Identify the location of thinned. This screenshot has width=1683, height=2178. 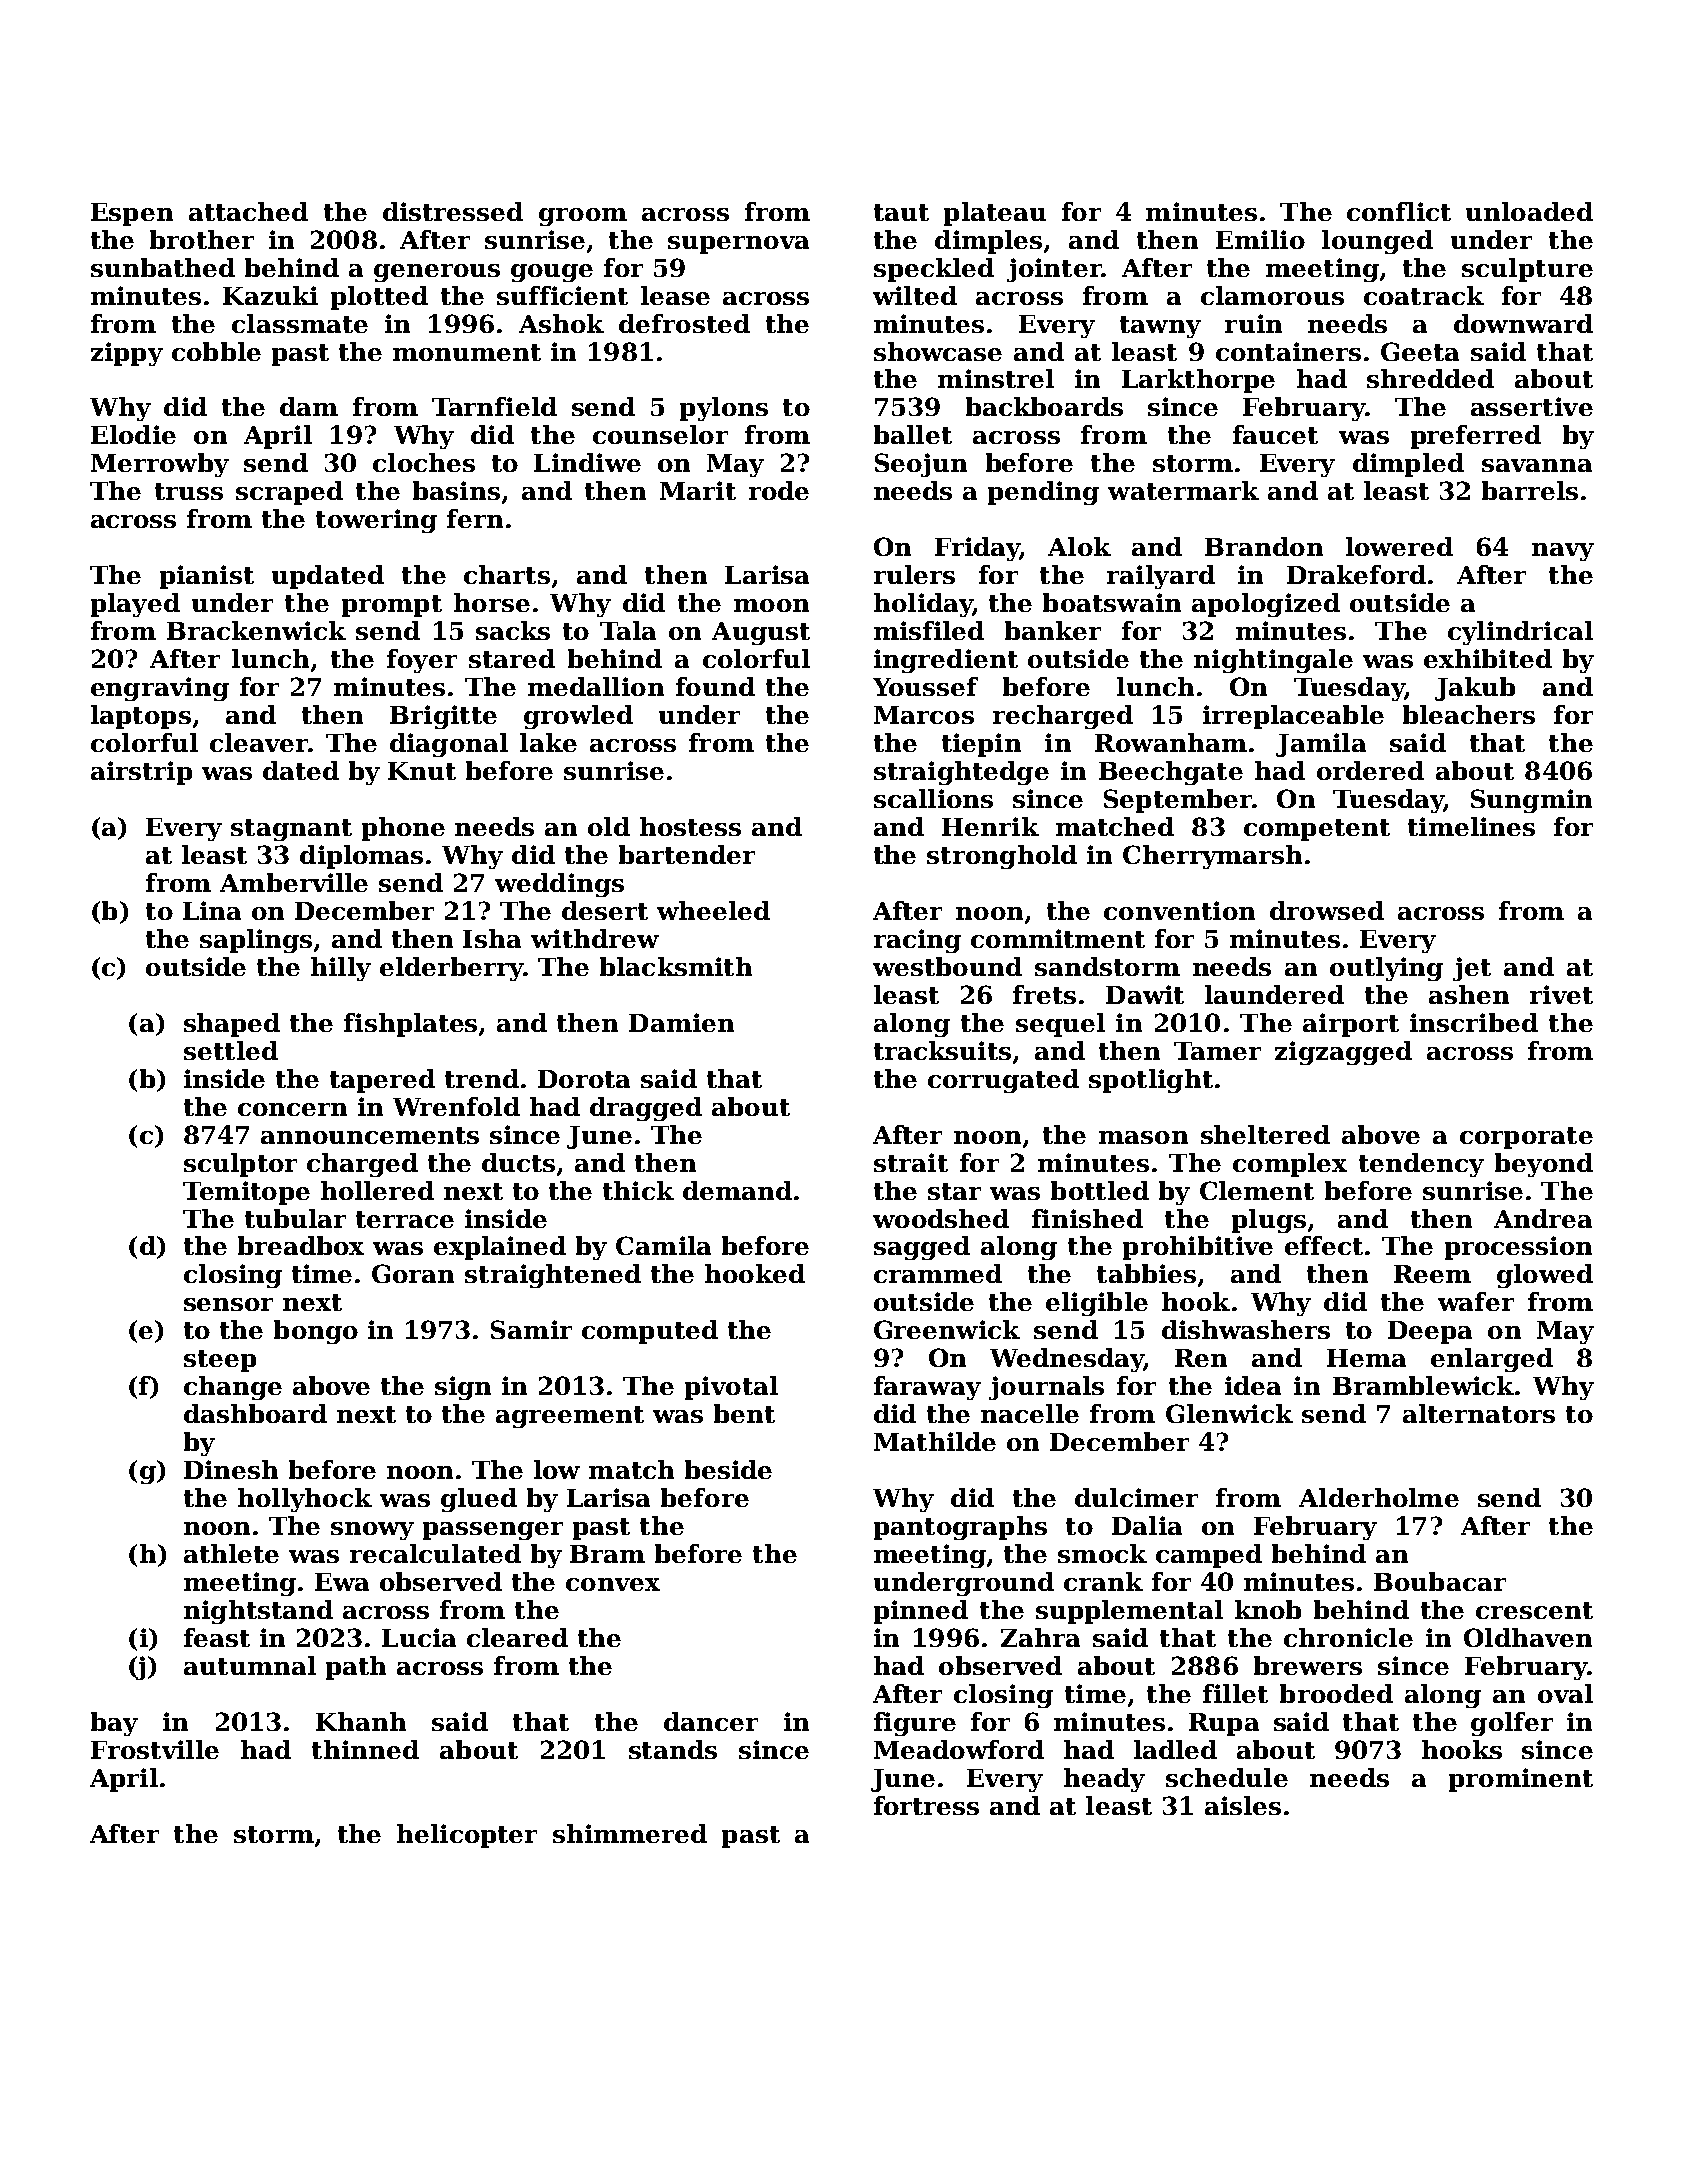
(365, 1749).
